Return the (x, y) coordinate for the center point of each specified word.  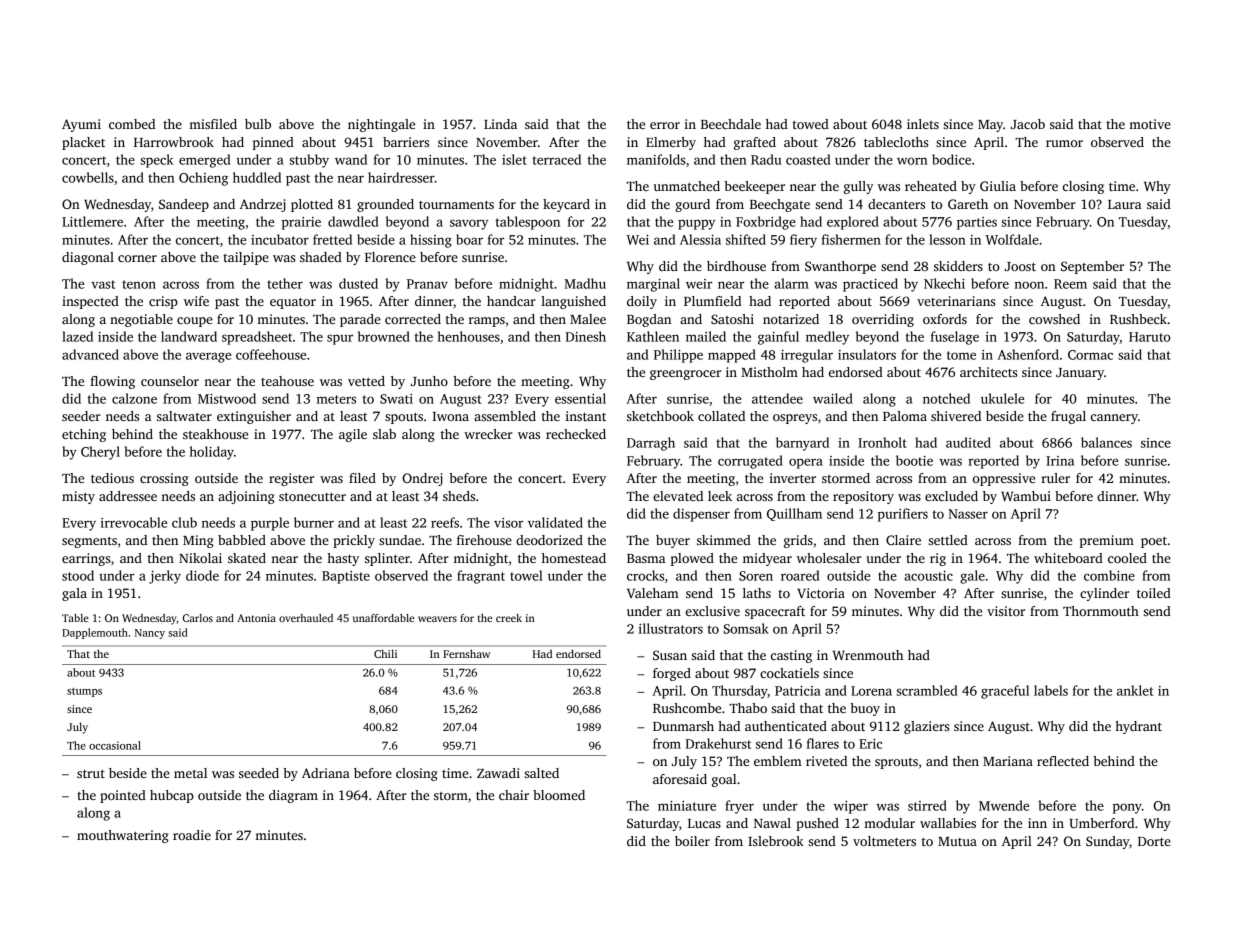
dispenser (701, 515)
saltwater (184, 416)
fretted (332, 239)
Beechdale (731, 124)
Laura (1124, 204)
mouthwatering (122, 836)
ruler (1055, 478)
